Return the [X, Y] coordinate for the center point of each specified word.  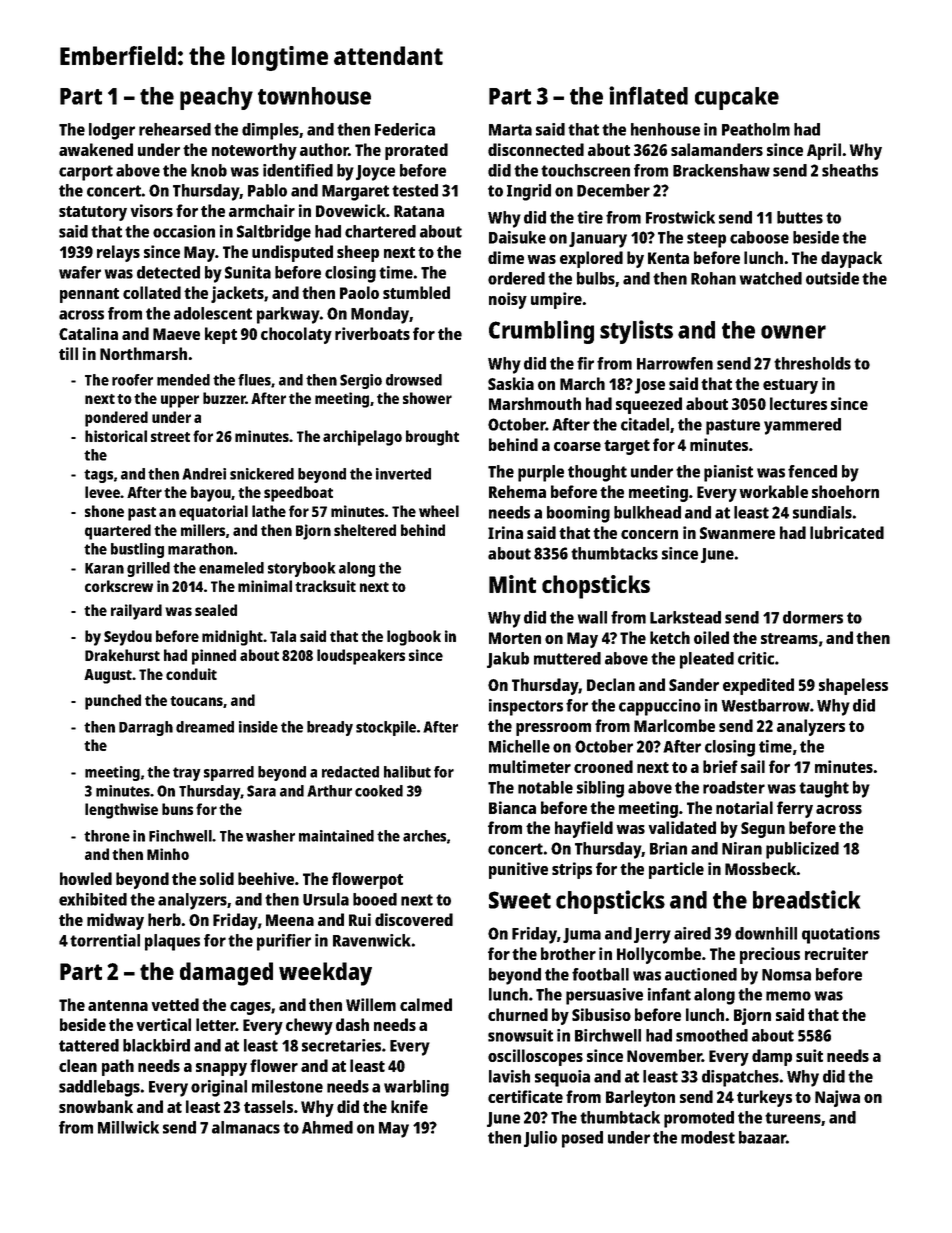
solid [217, 878]
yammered [802, 426]
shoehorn [845, 491]
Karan [104, 568]
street [170, 437]
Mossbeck [760, 868]
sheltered [365, 530]
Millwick [128, 1127]
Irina [505, 532]
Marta [510, 130]
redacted [350, 772]
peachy [216, 98]
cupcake [737, 98]
